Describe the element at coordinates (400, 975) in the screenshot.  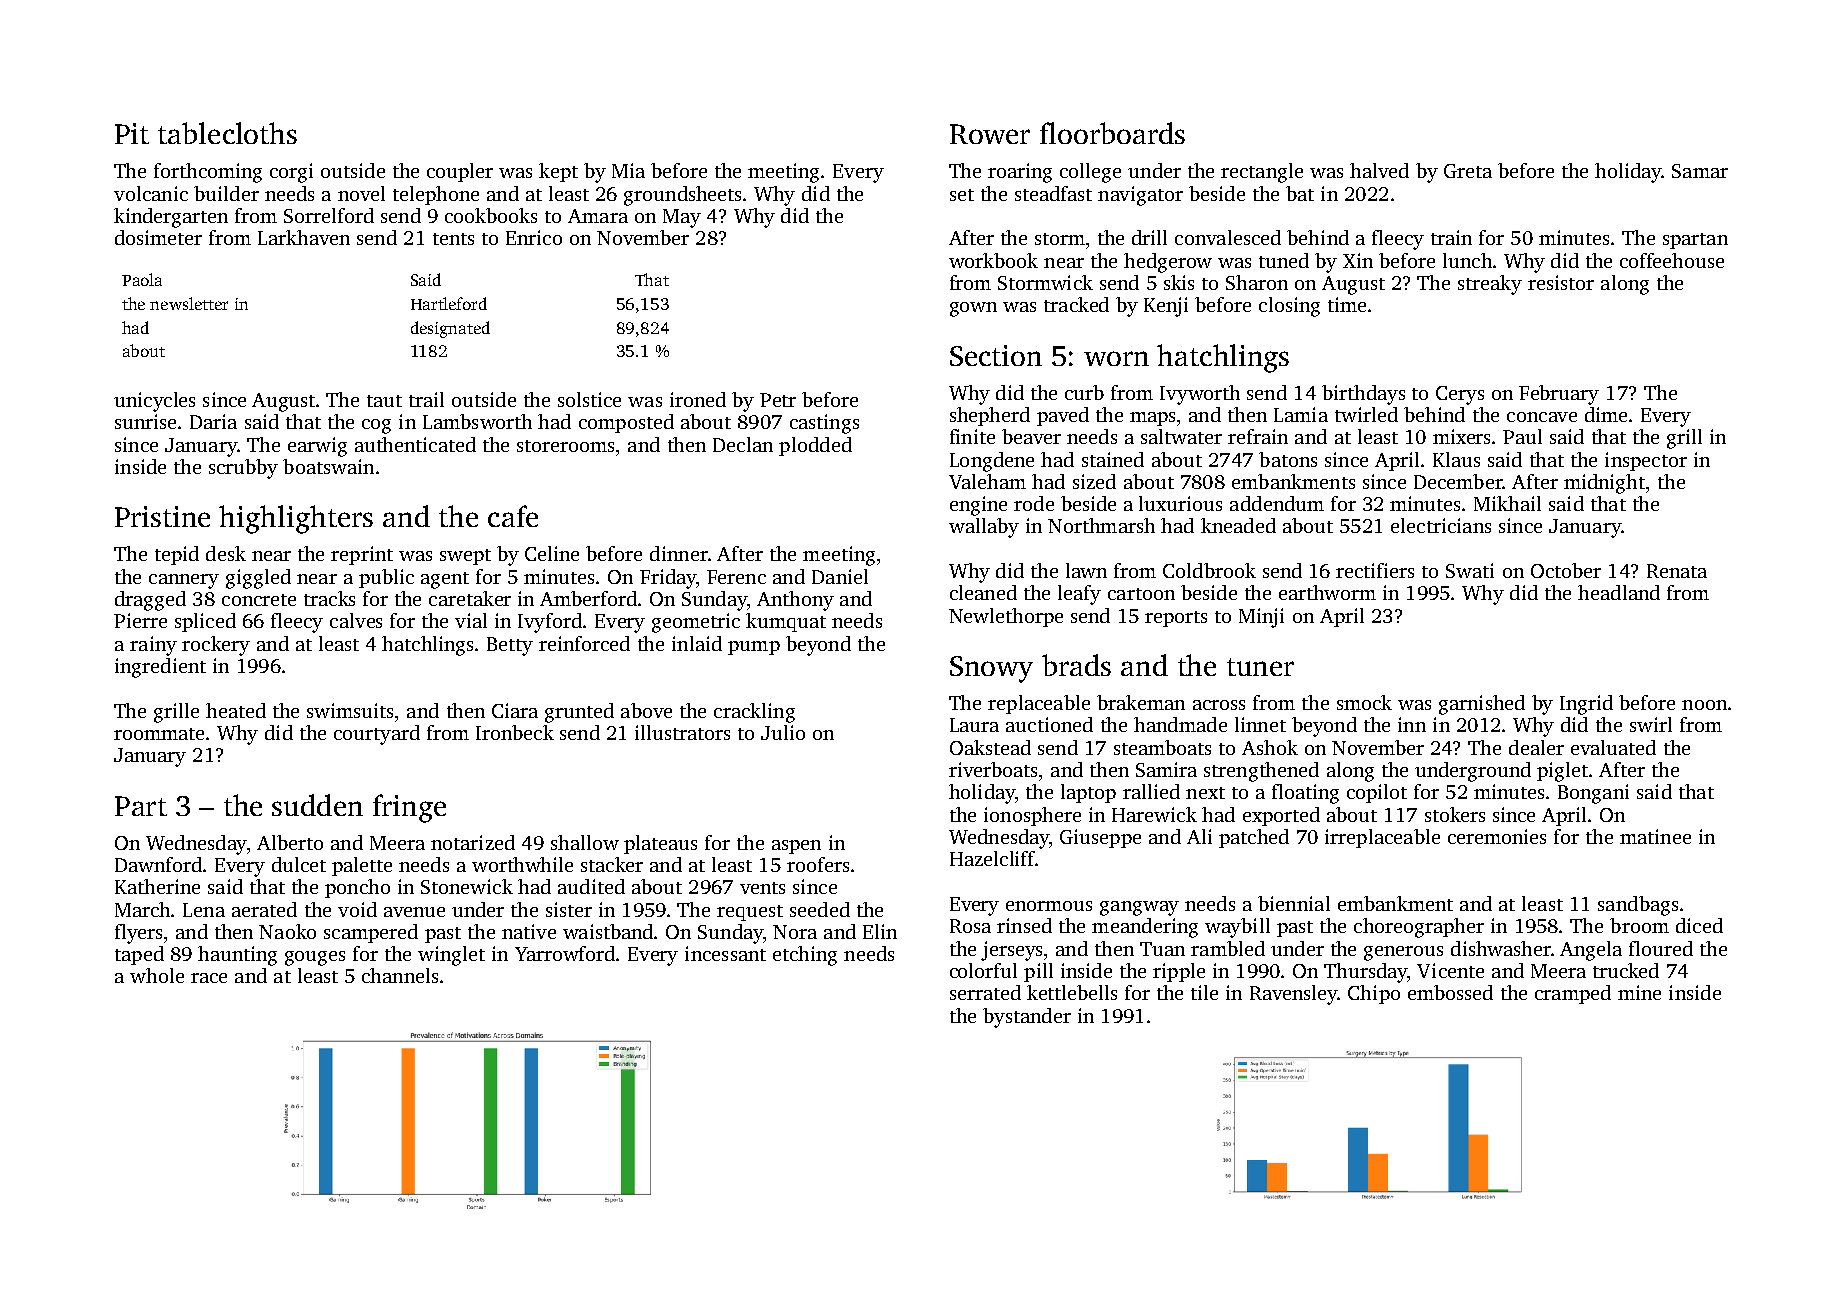
I see `channels` at that location.
